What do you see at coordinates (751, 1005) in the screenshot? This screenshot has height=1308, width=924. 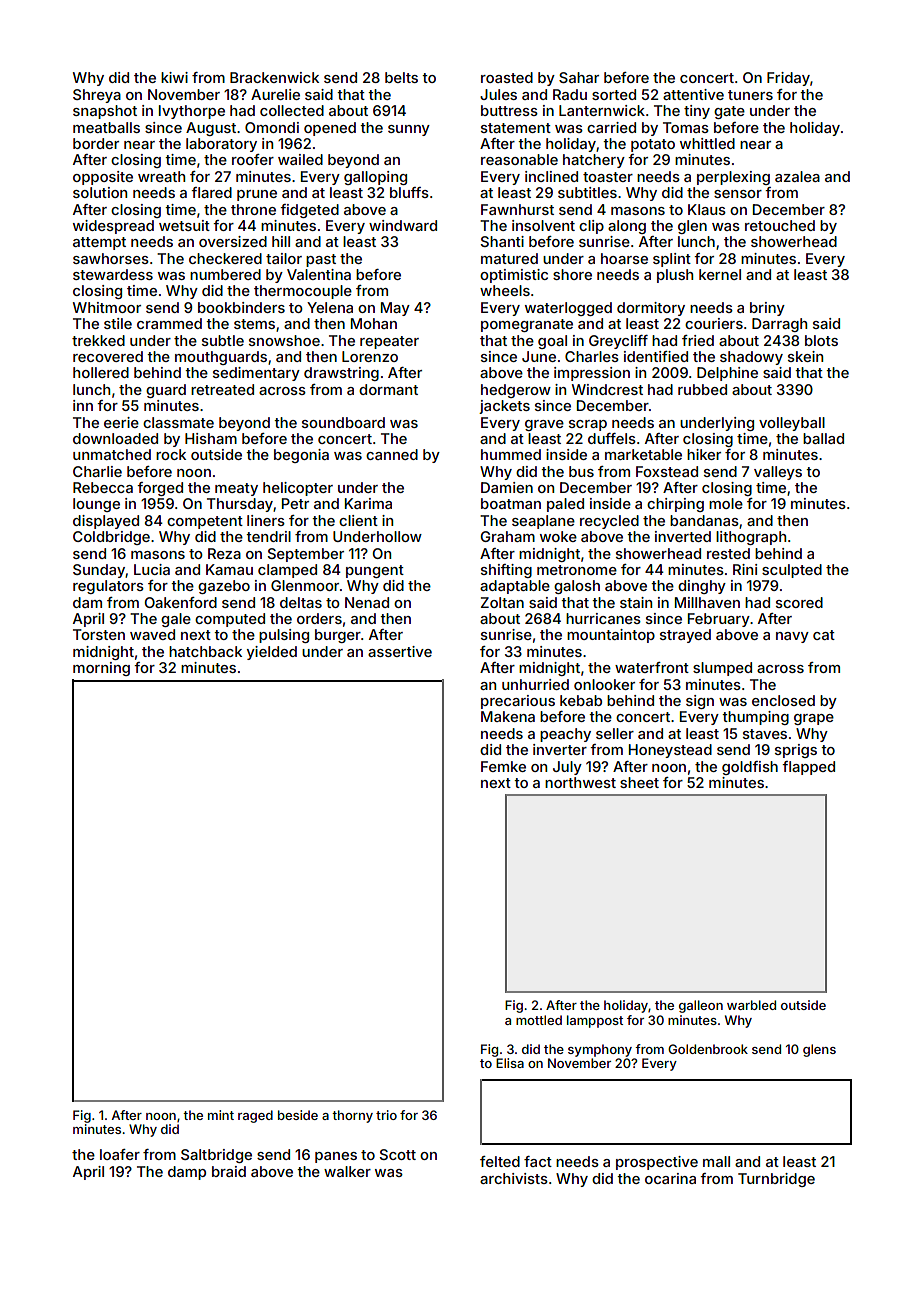 I see `warbled` at bounding box center [751, 1005].
